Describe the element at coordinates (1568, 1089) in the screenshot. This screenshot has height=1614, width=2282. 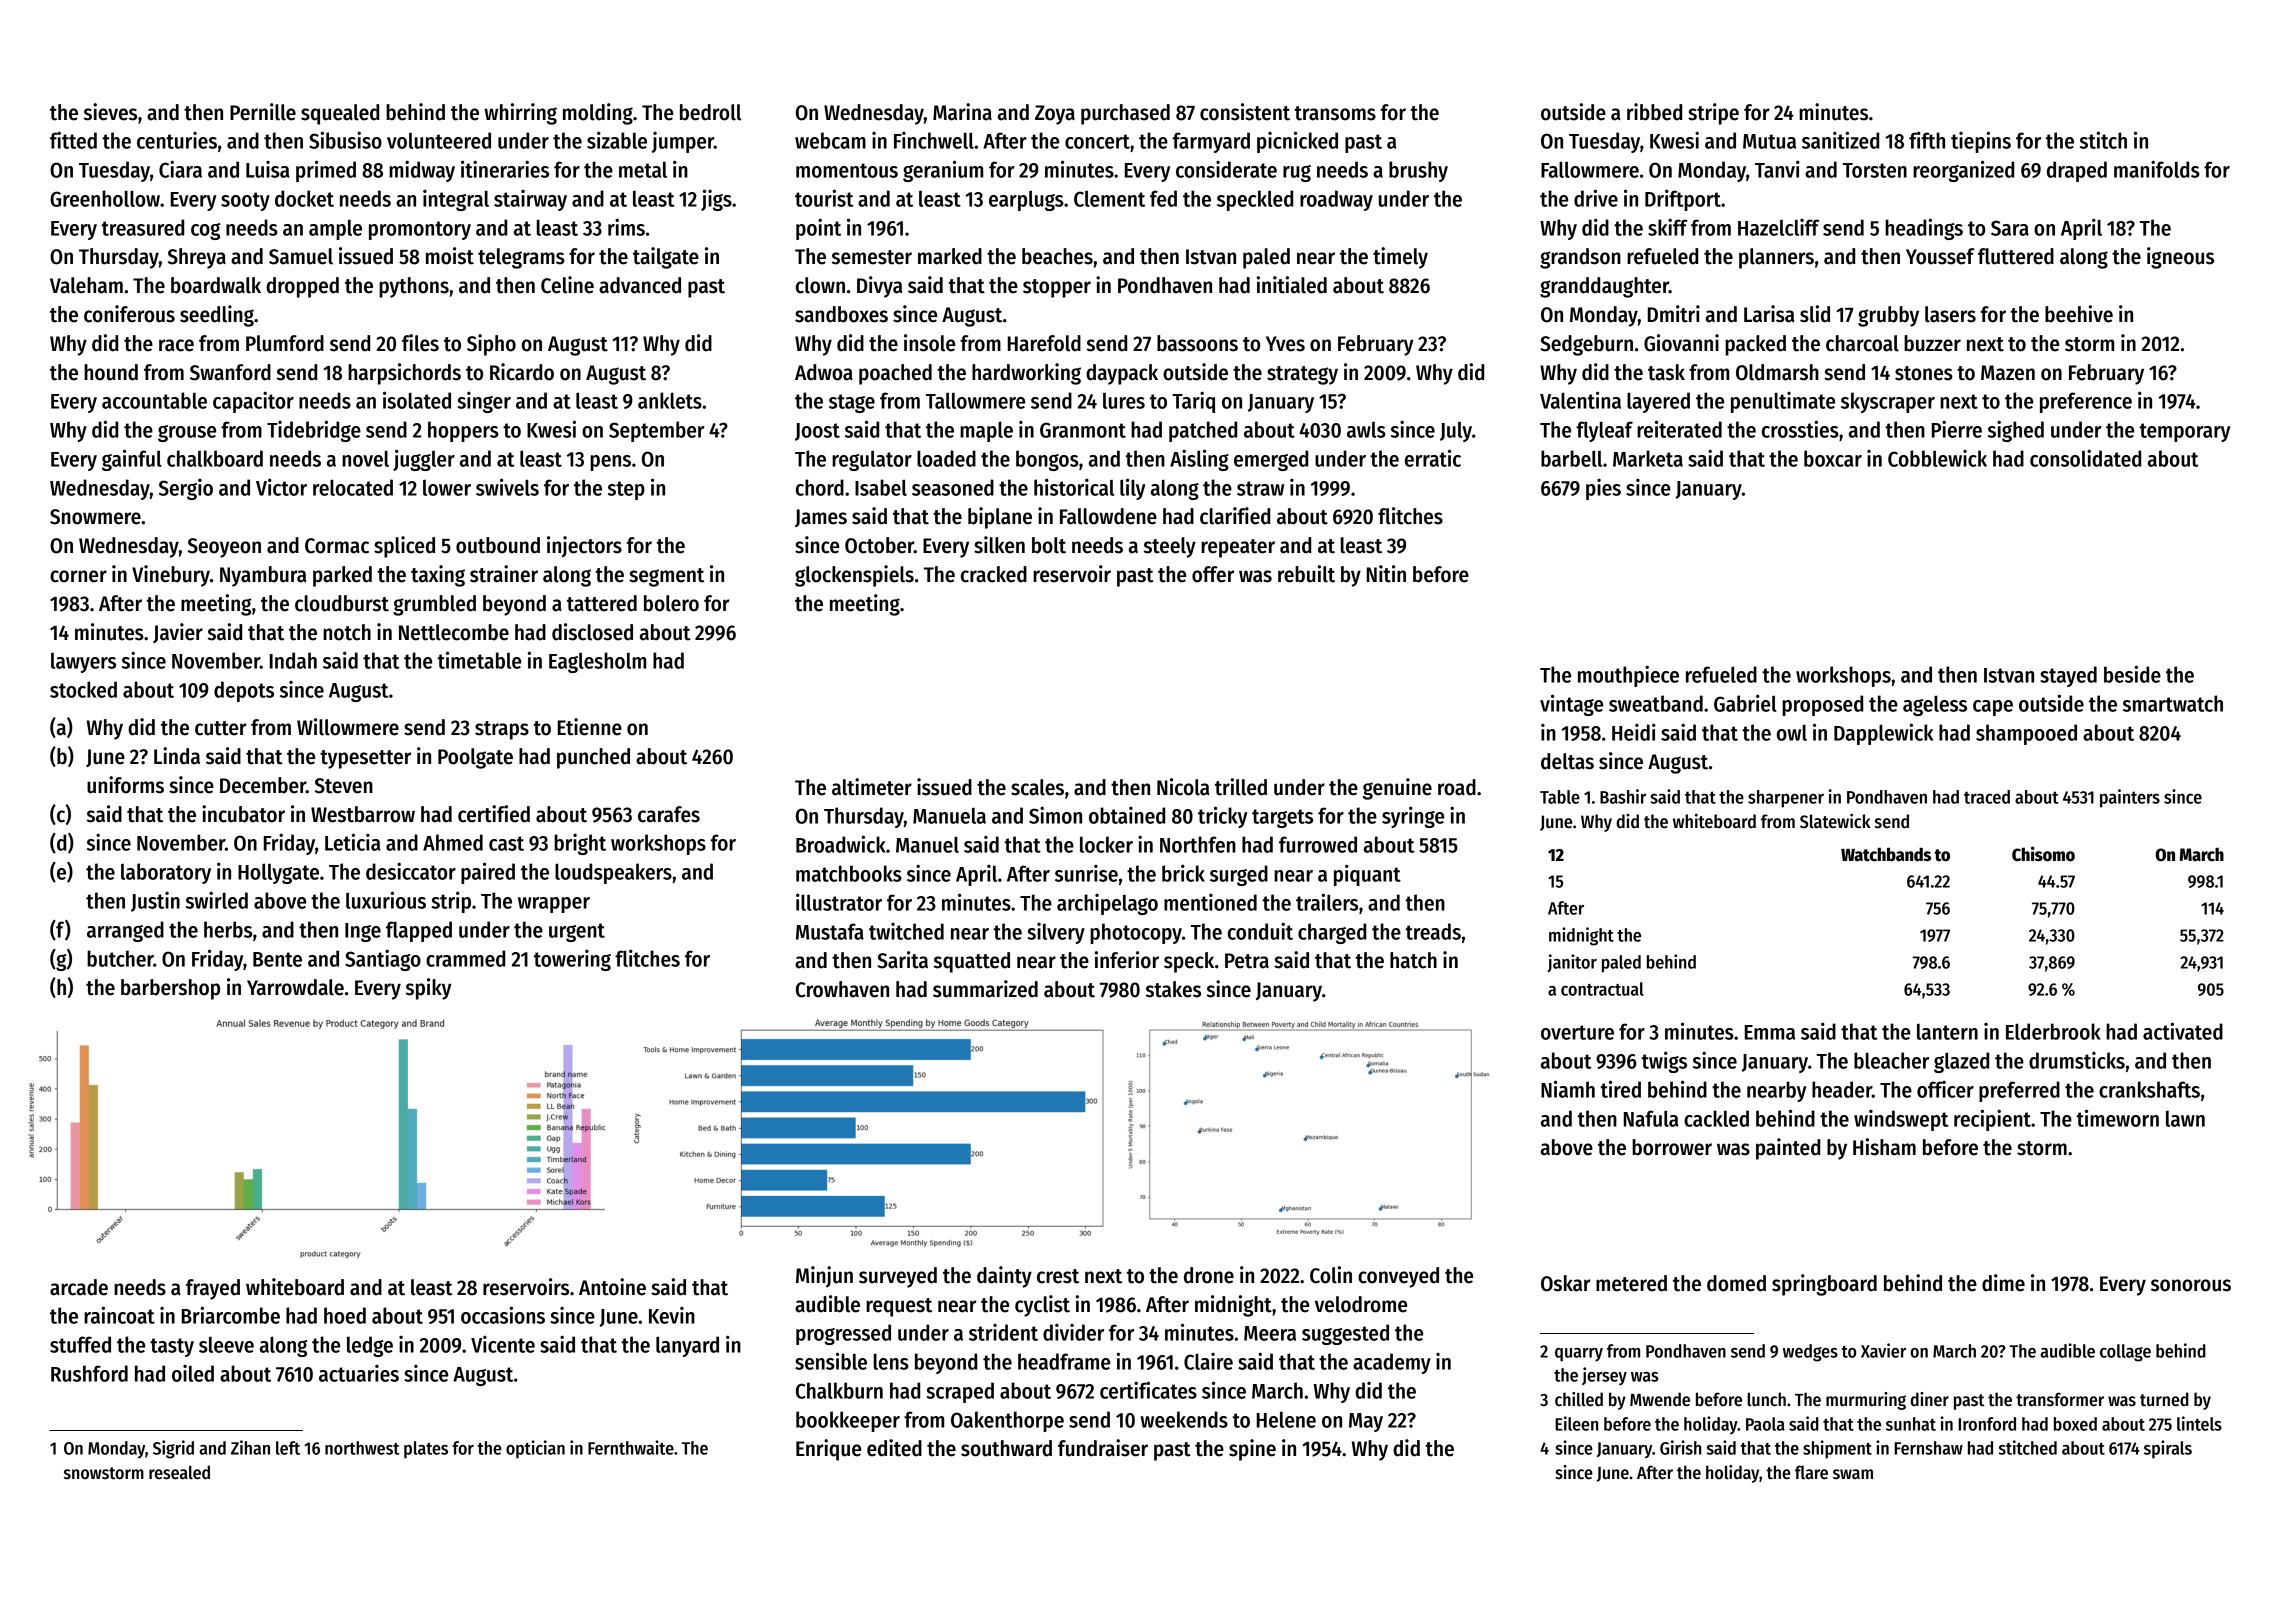
I see `Niamh` at that location.
